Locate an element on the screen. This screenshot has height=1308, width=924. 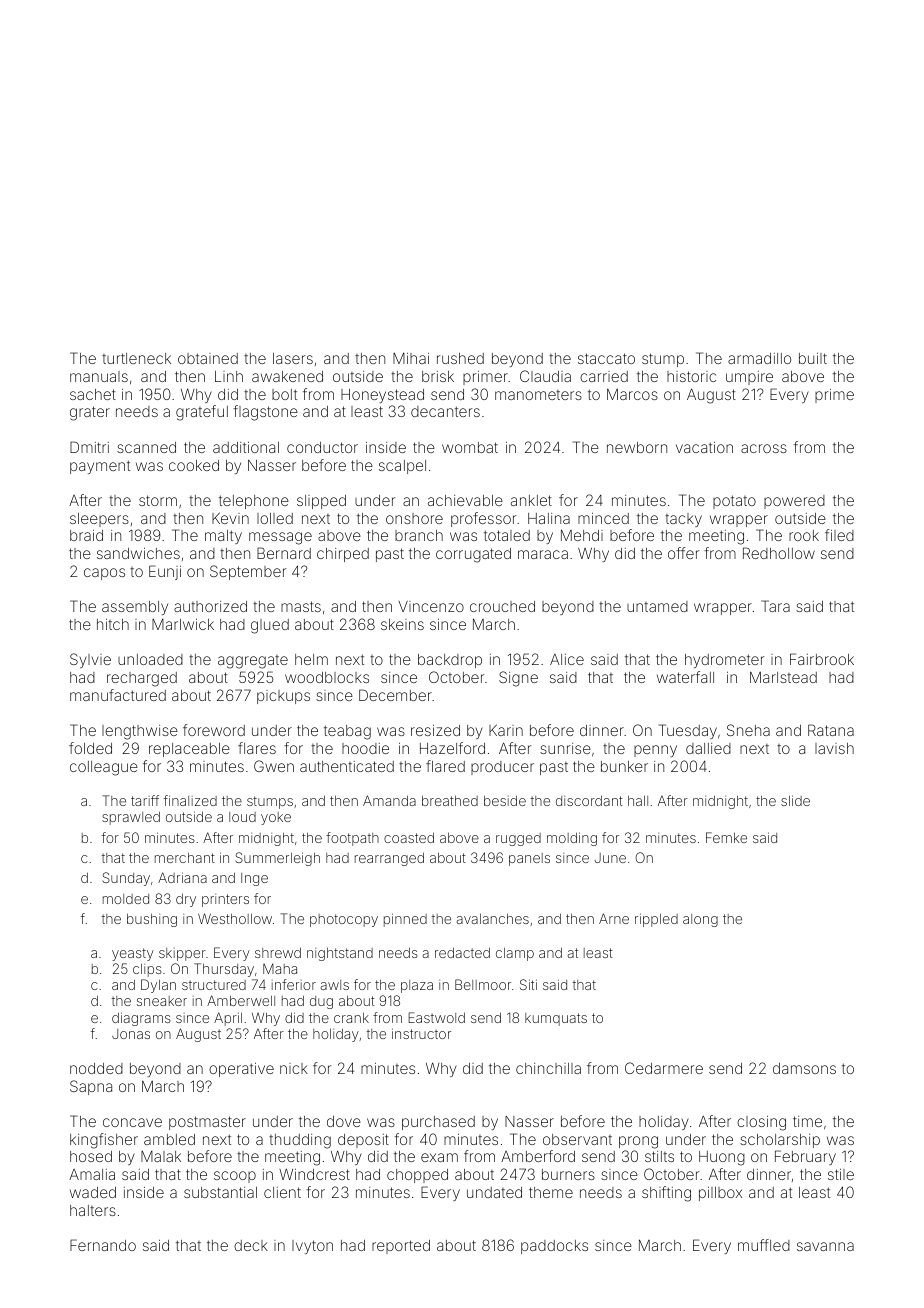
redacted is located at coordinates (462, 952).
